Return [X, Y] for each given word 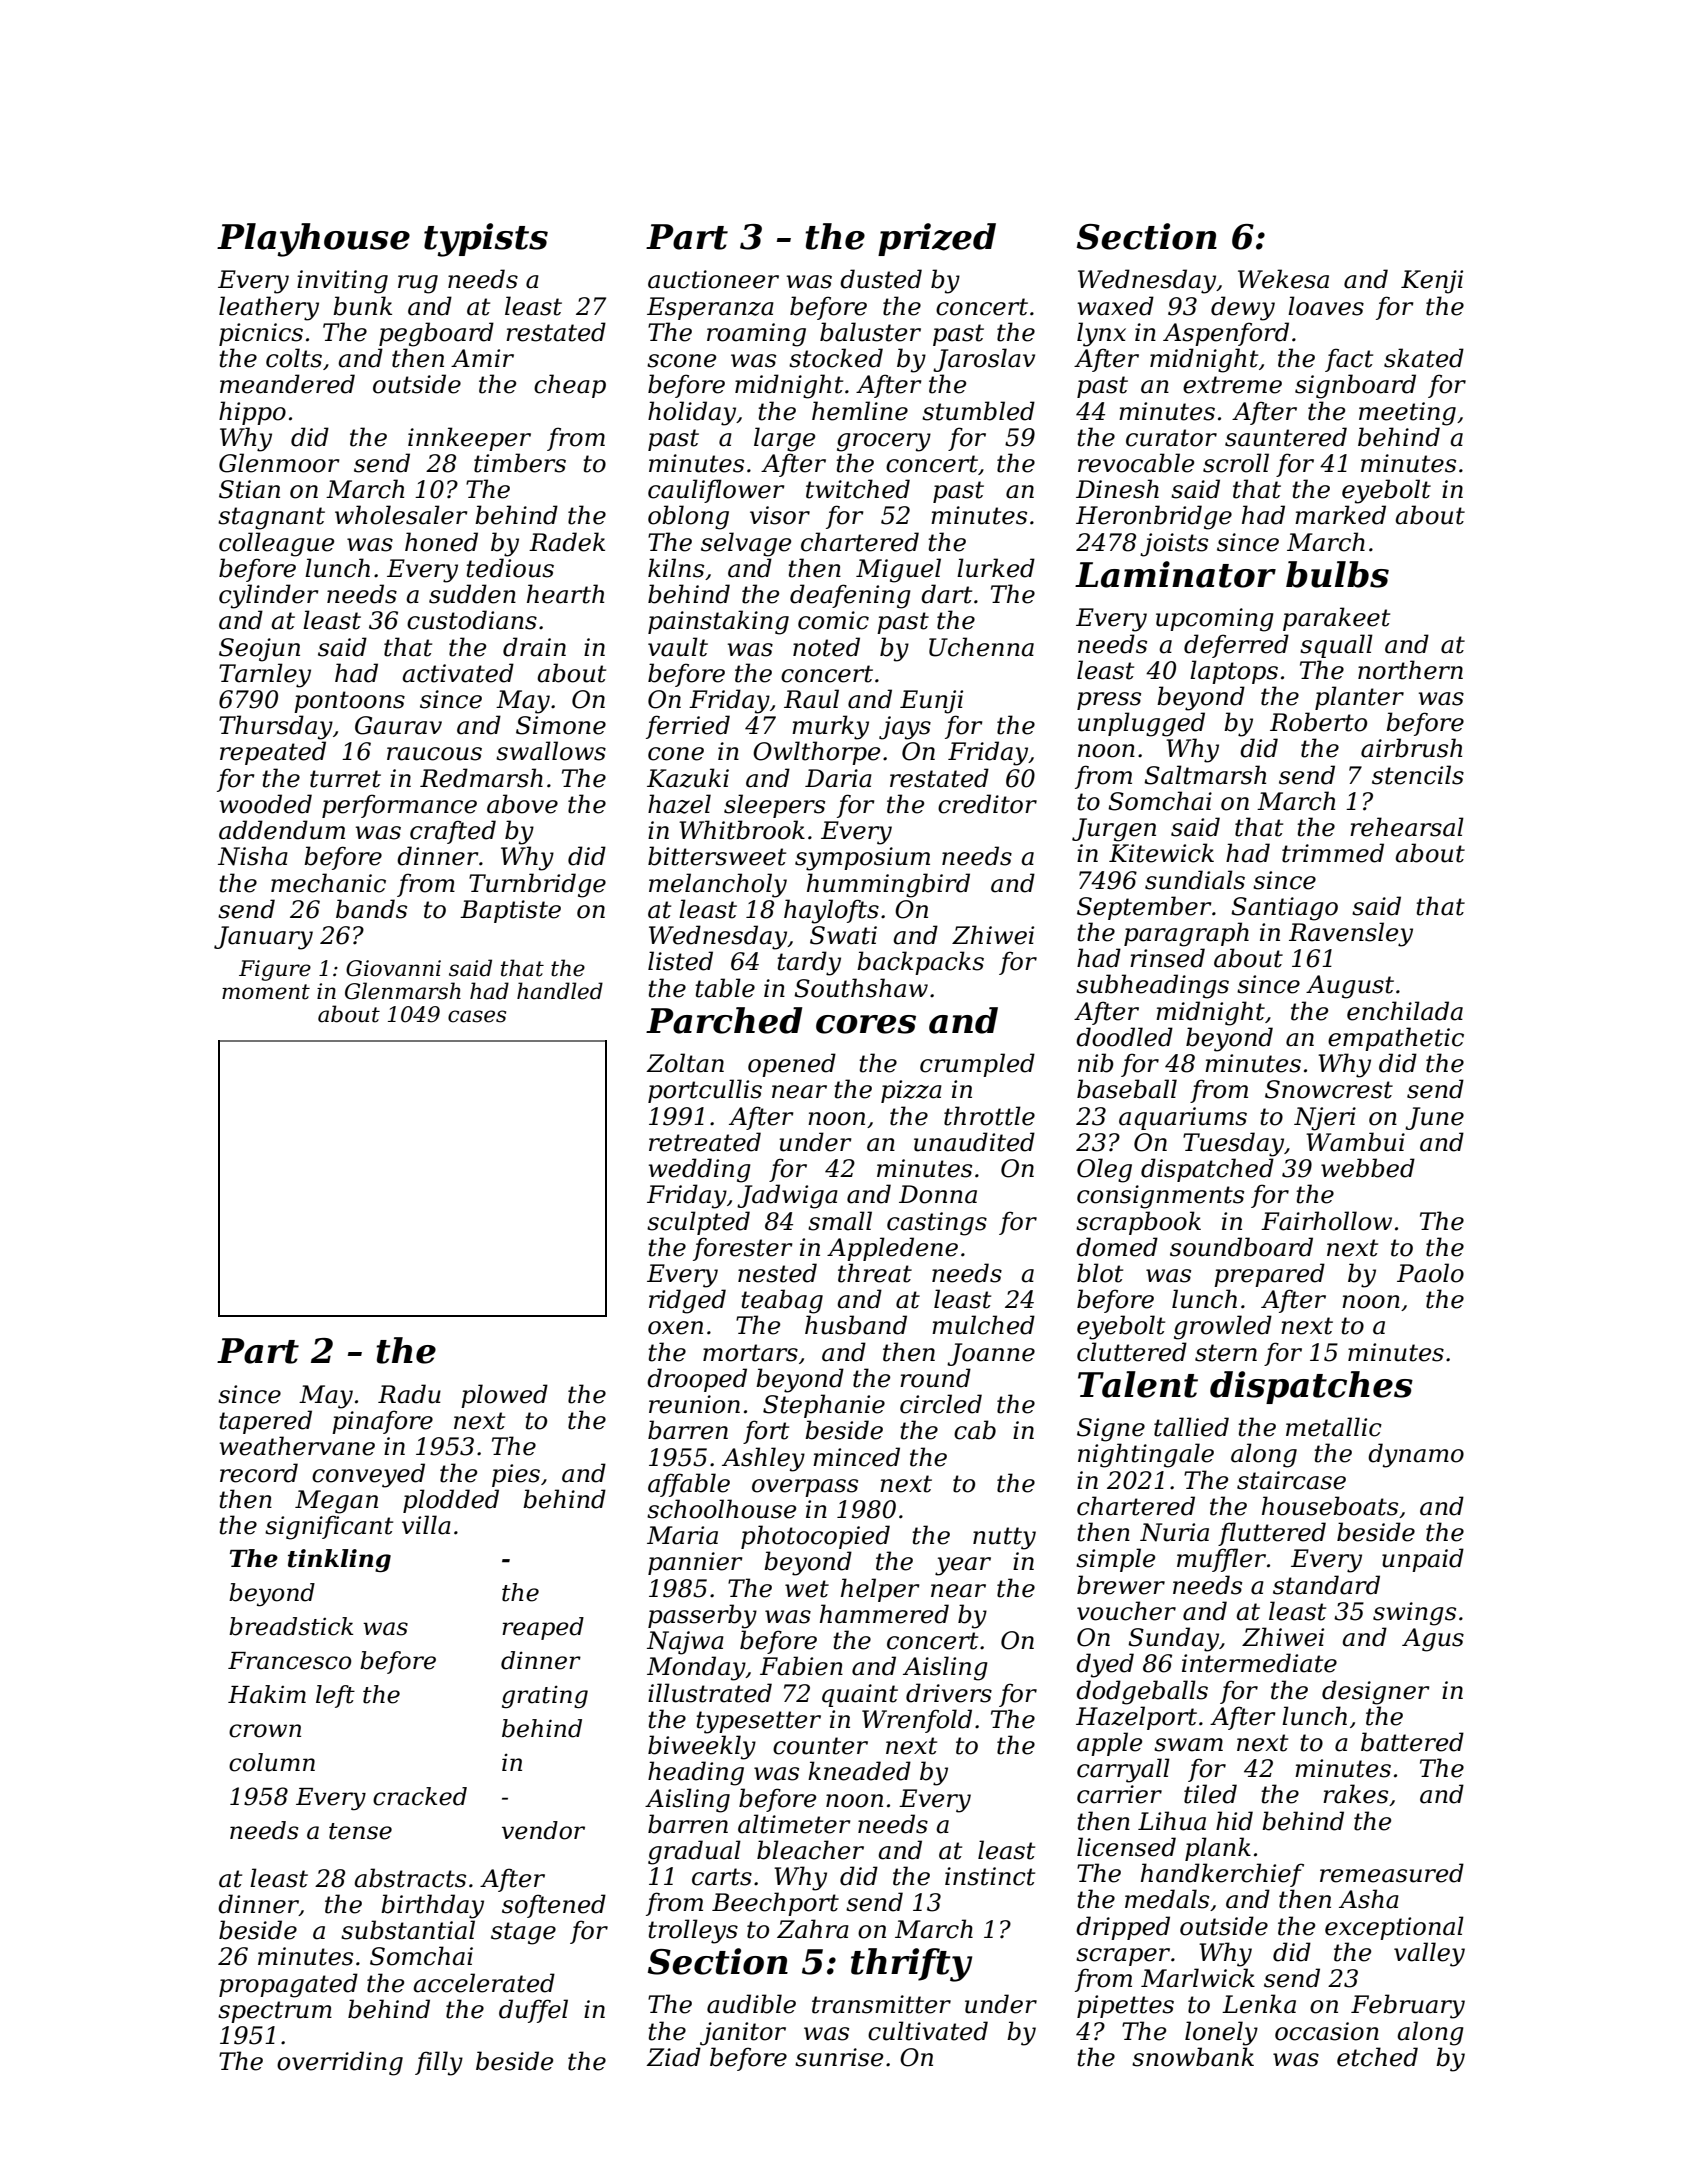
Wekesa [1283, 279]
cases [477, 1016]
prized [937, 239]
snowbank [1193, 2057]
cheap [570, 386]
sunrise [839, 2057]
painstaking [718, 622]
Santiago [1284, 909]
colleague [276, 544]
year [963, 1566]
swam [1188, 1745]
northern [1410, 670]
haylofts [831, 911]
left [335, 1696]
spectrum [275, 2012]
